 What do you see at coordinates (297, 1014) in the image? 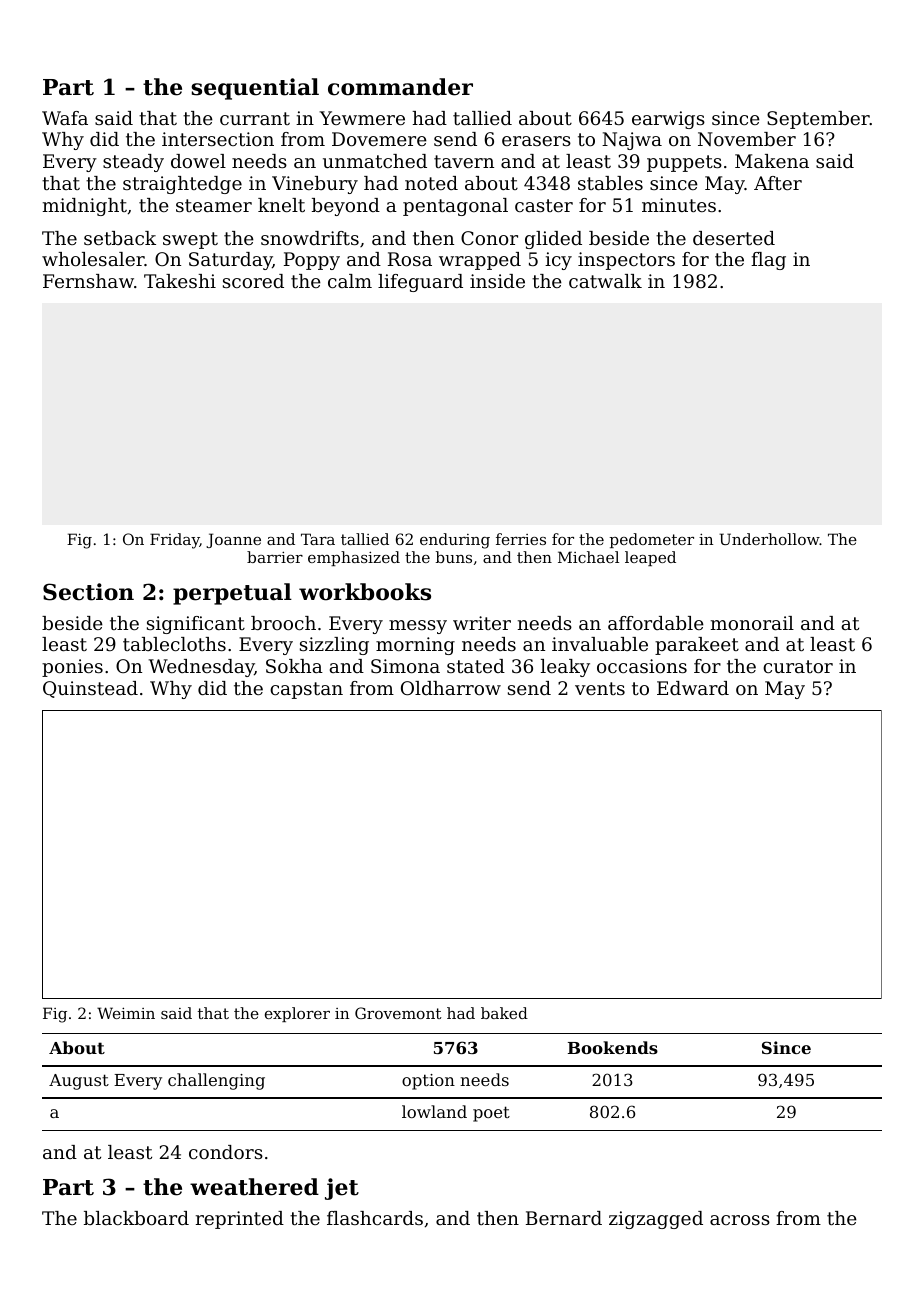
I see `explorer` at bounding box center [297, 1014].
